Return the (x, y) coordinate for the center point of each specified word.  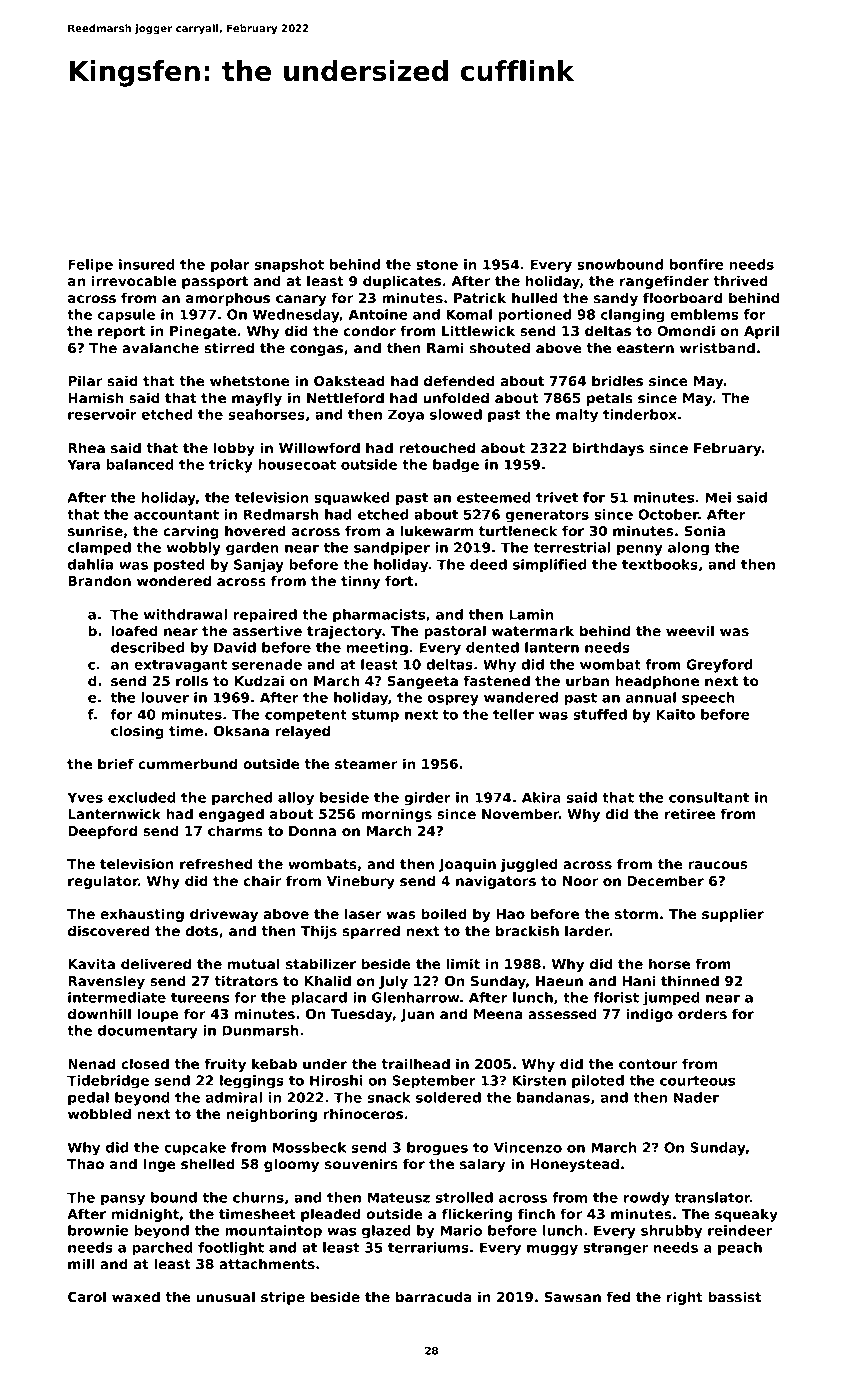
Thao (85, 1163)
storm (636, 914)
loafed (134, 630)
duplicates (402, 282)
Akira (541, 797)
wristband (717, 347)
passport (215, 282)
